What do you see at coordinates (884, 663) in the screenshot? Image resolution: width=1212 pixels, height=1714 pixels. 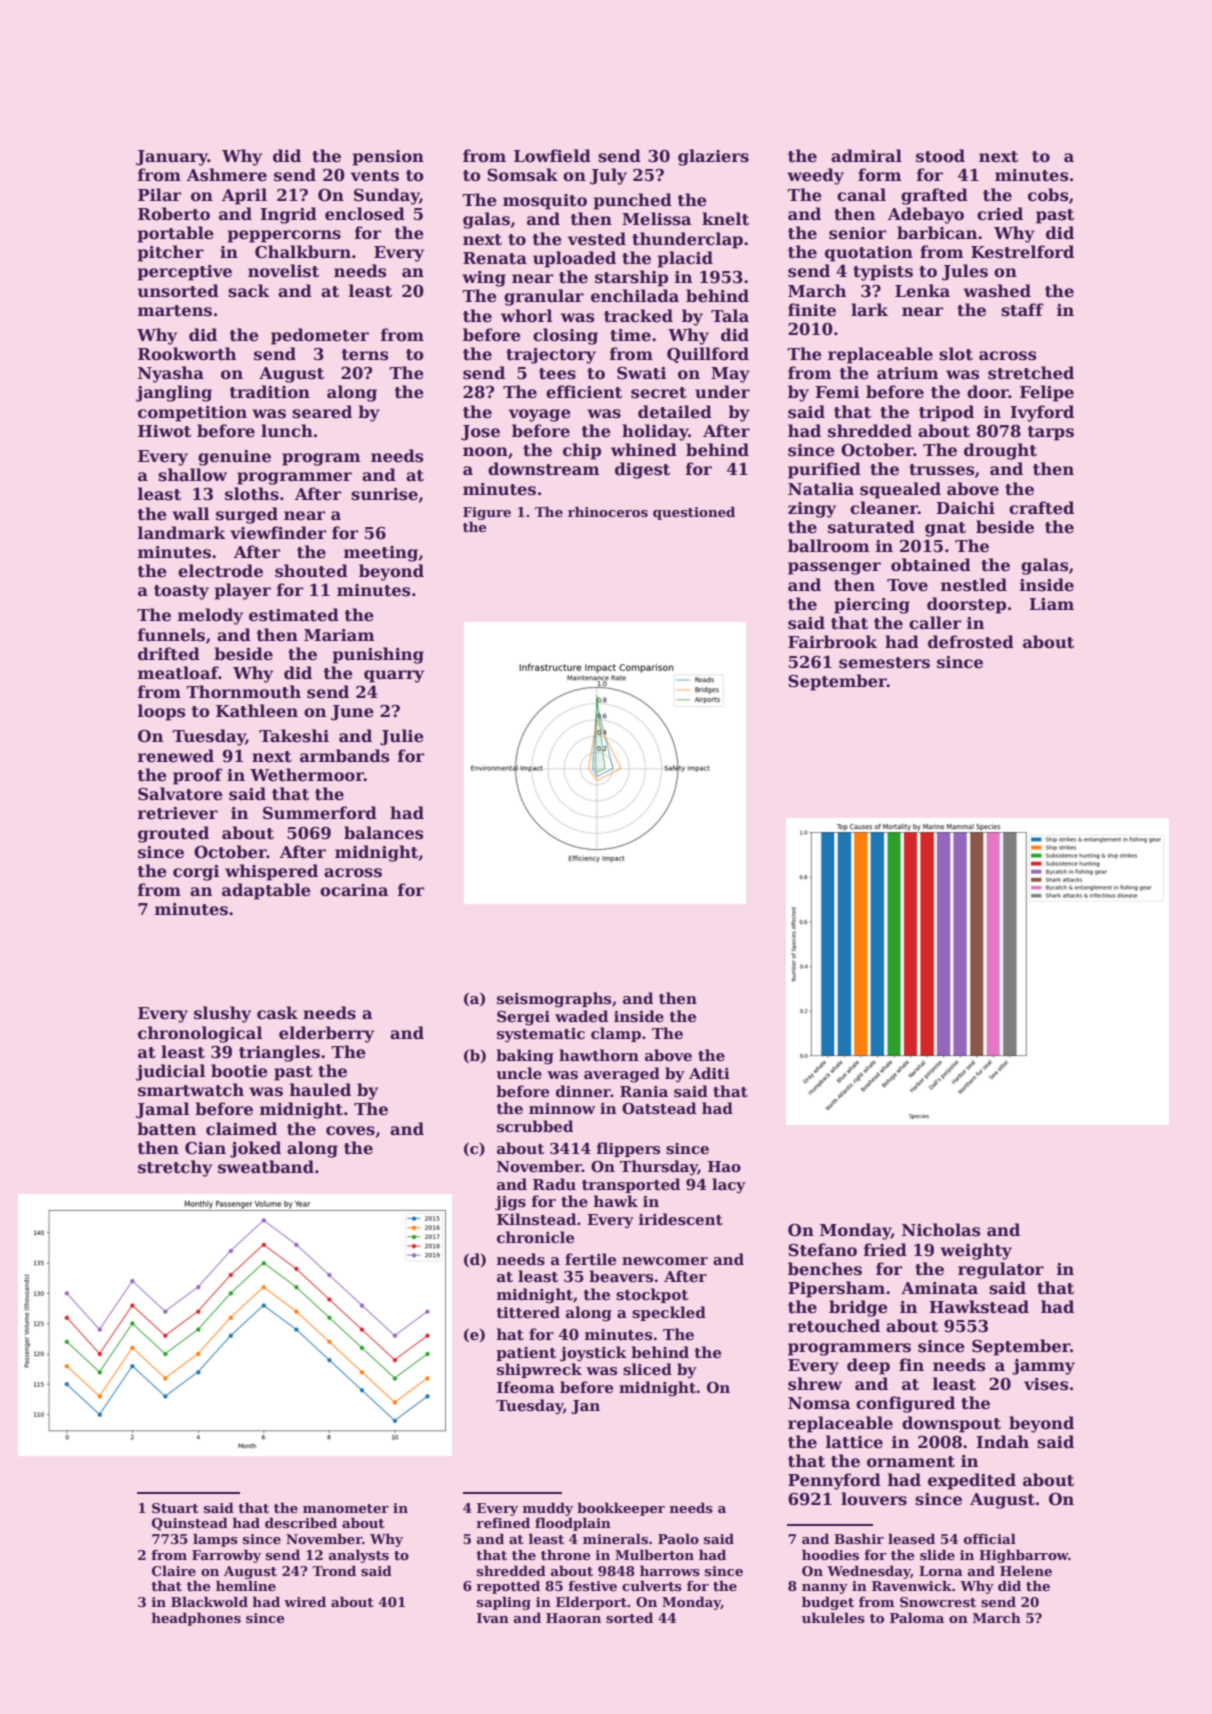 I see `semesters` at bounding box center [884, 663].
